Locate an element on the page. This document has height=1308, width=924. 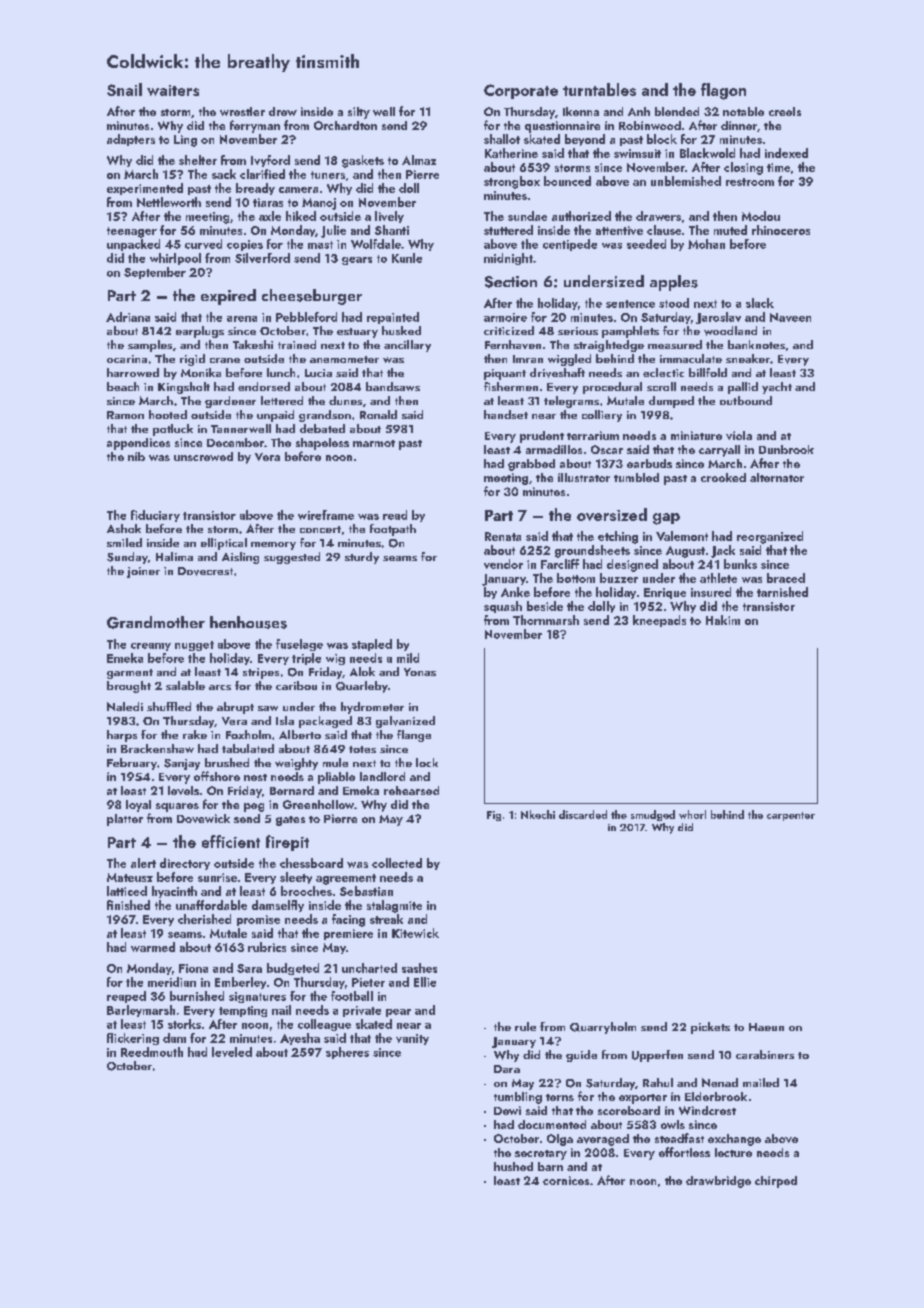
Ramon is located at coordinates (125, 415).
